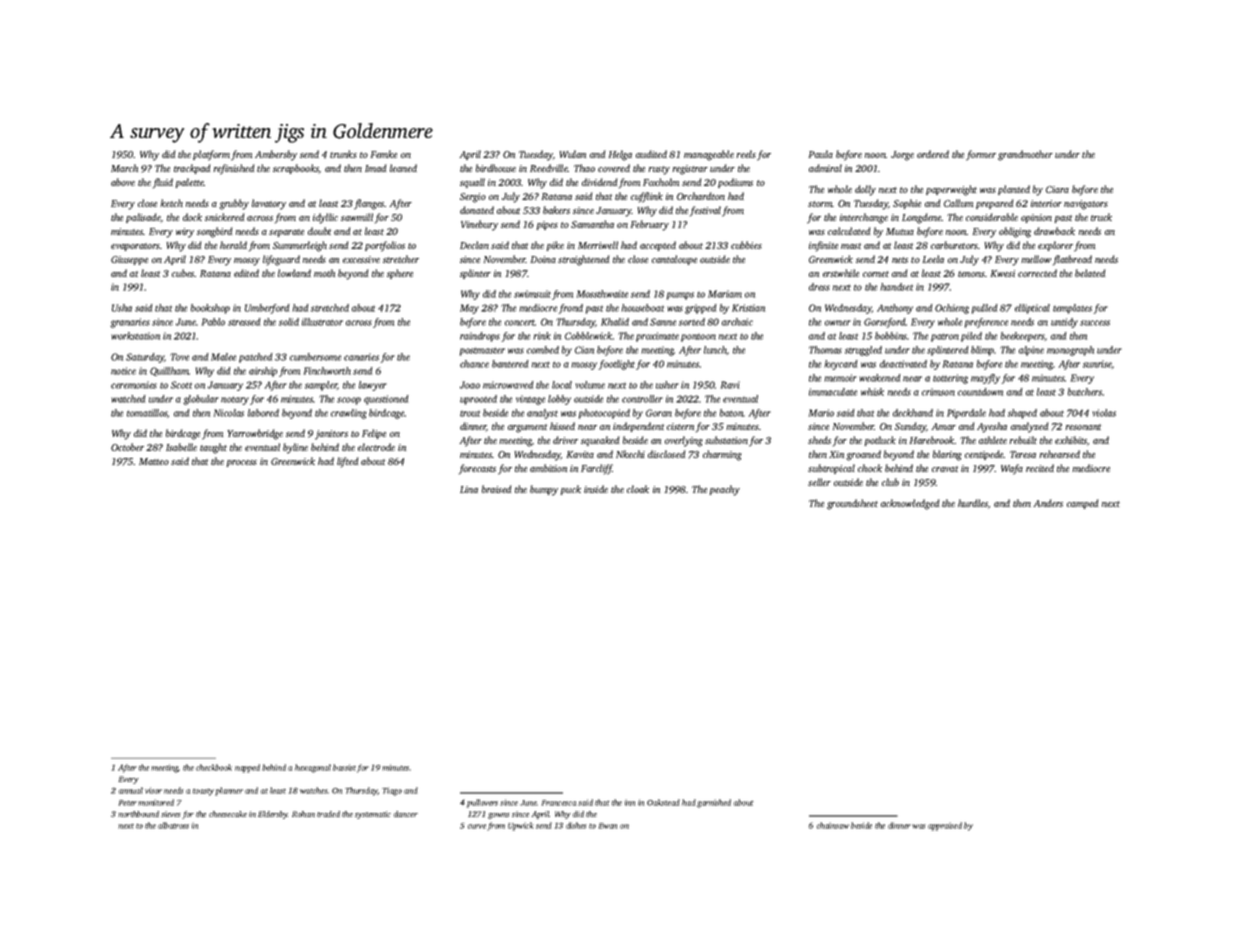 This screenshot has width=1233, height=952. Describe the element at coordinates (647, 197) in the screenshot. I see `cufflink` at that location.
